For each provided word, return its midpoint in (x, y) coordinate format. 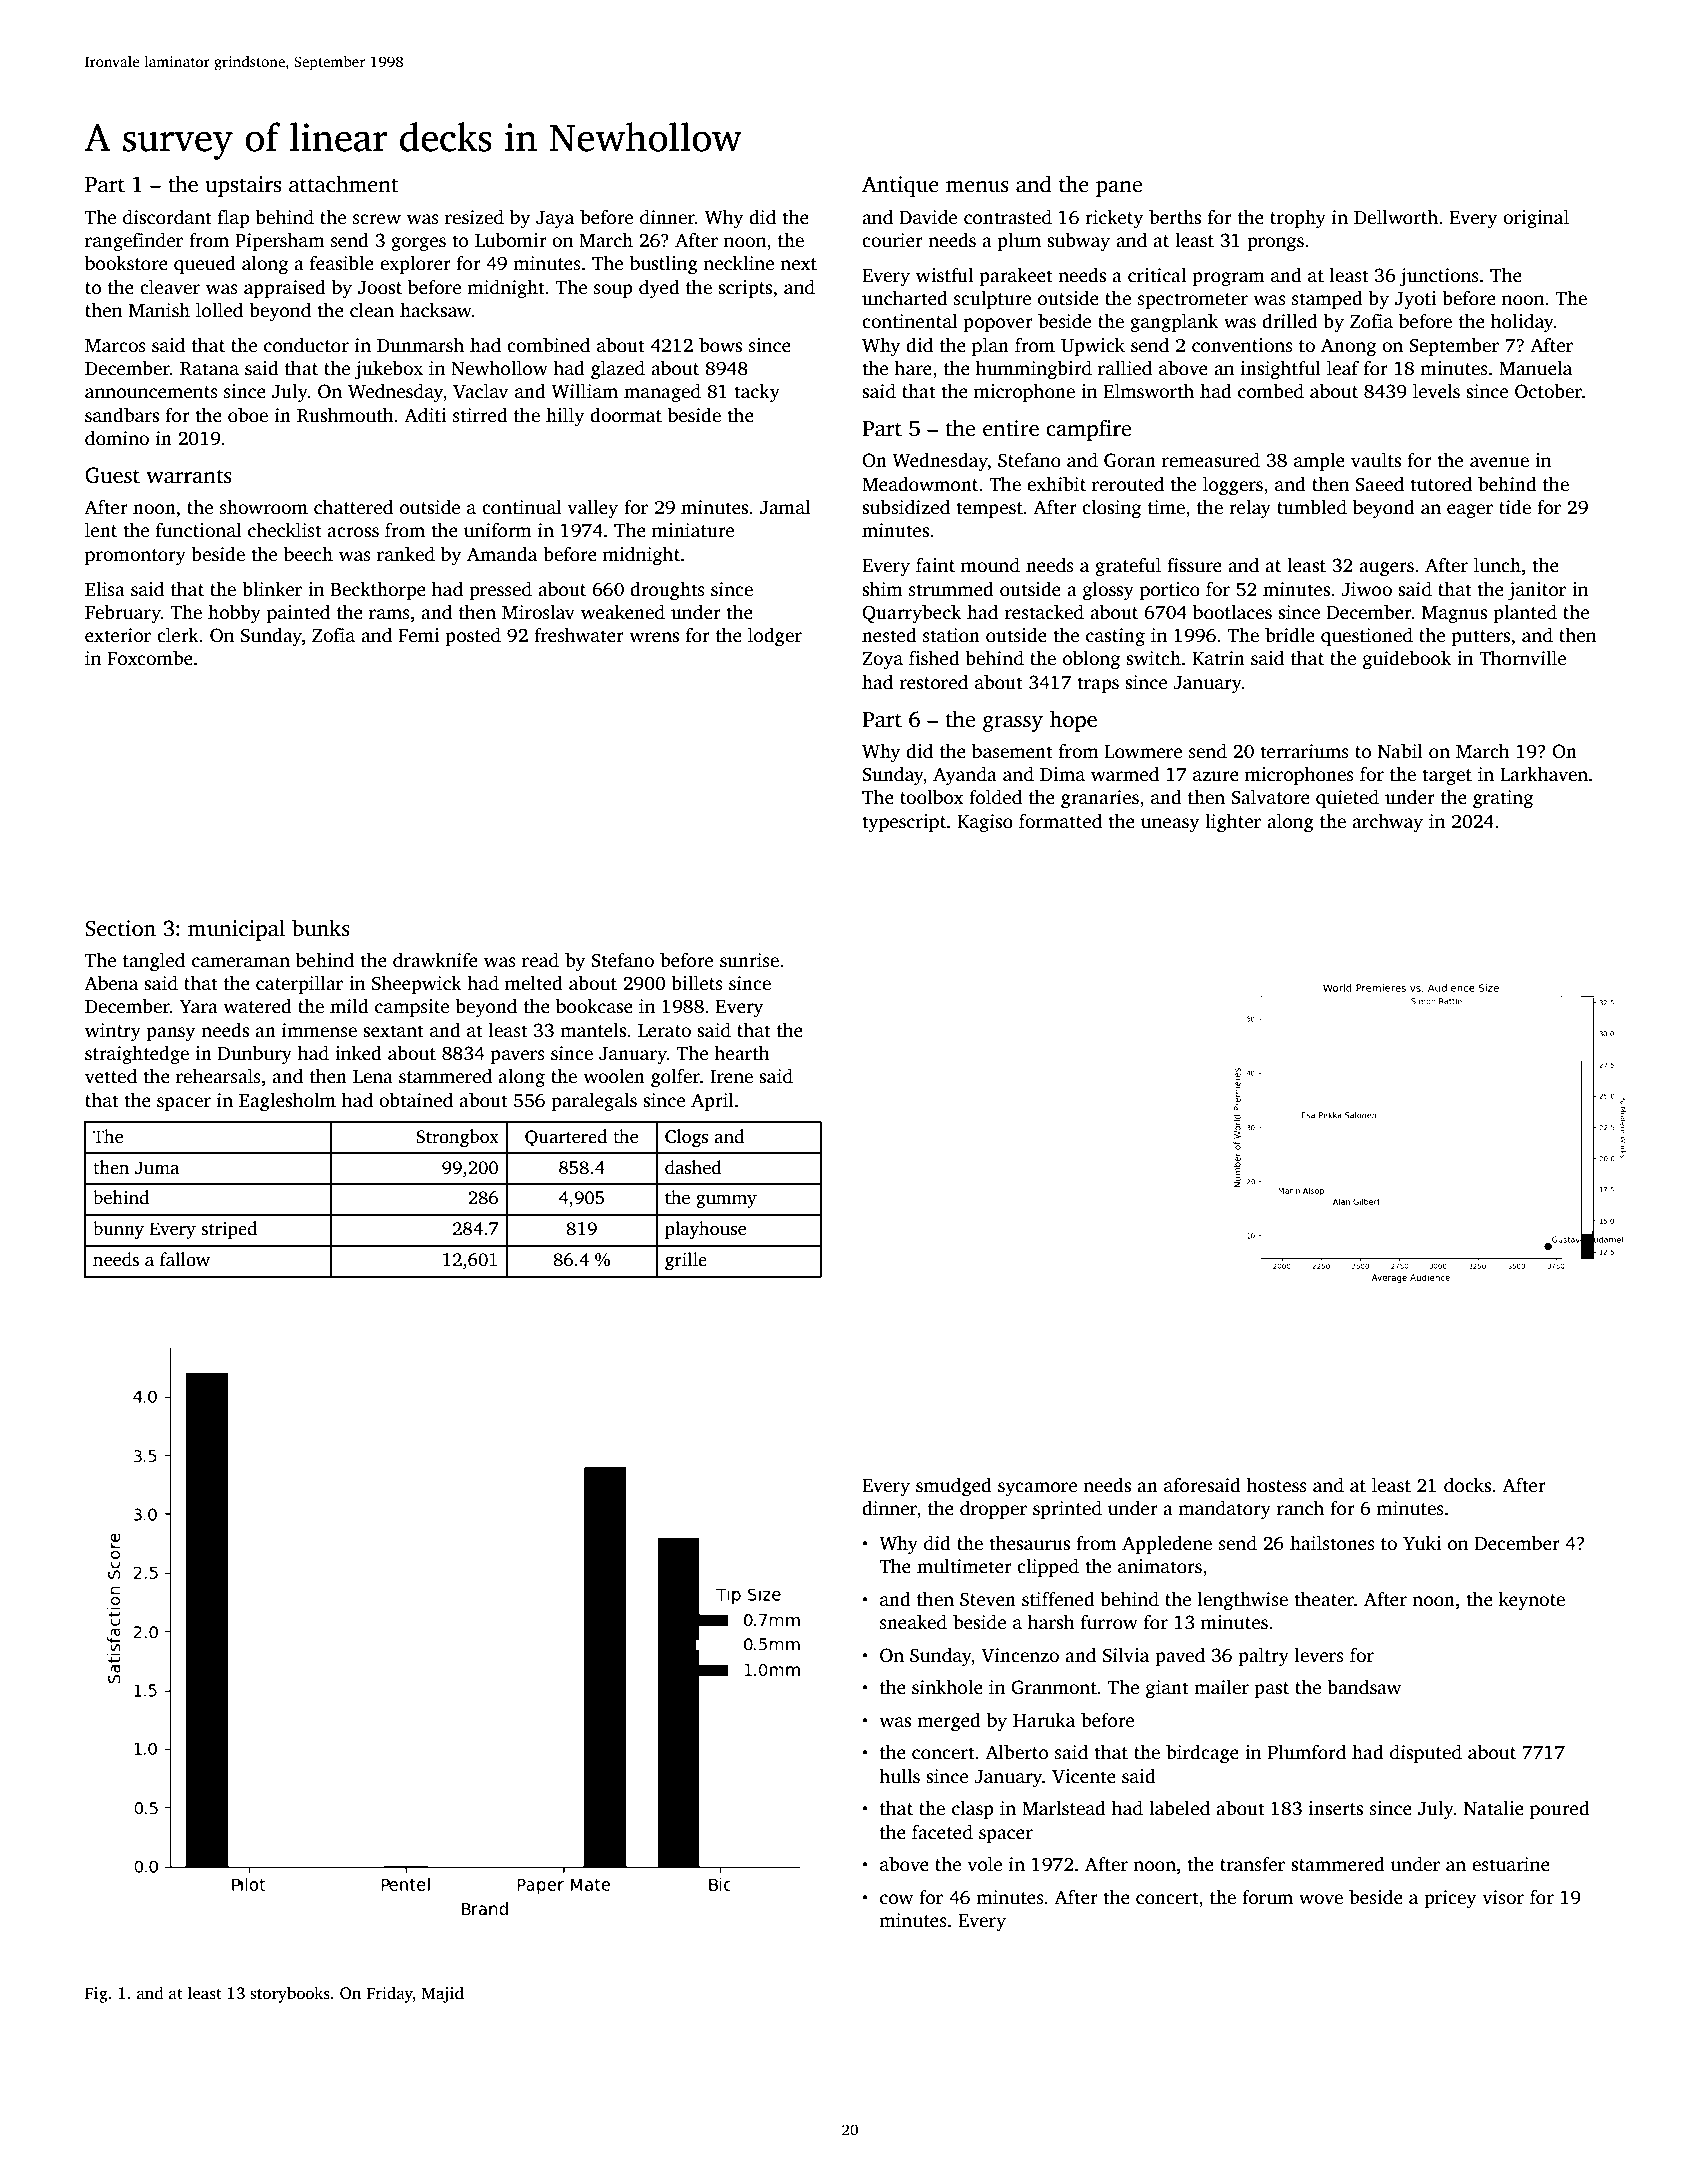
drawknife (435, 960)
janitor (1537, 591)
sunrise (749, 960)
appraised (285, 289)
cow (896, 1899)
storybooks (290, 1994)
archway (1387, 823)
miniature (693, 530)
